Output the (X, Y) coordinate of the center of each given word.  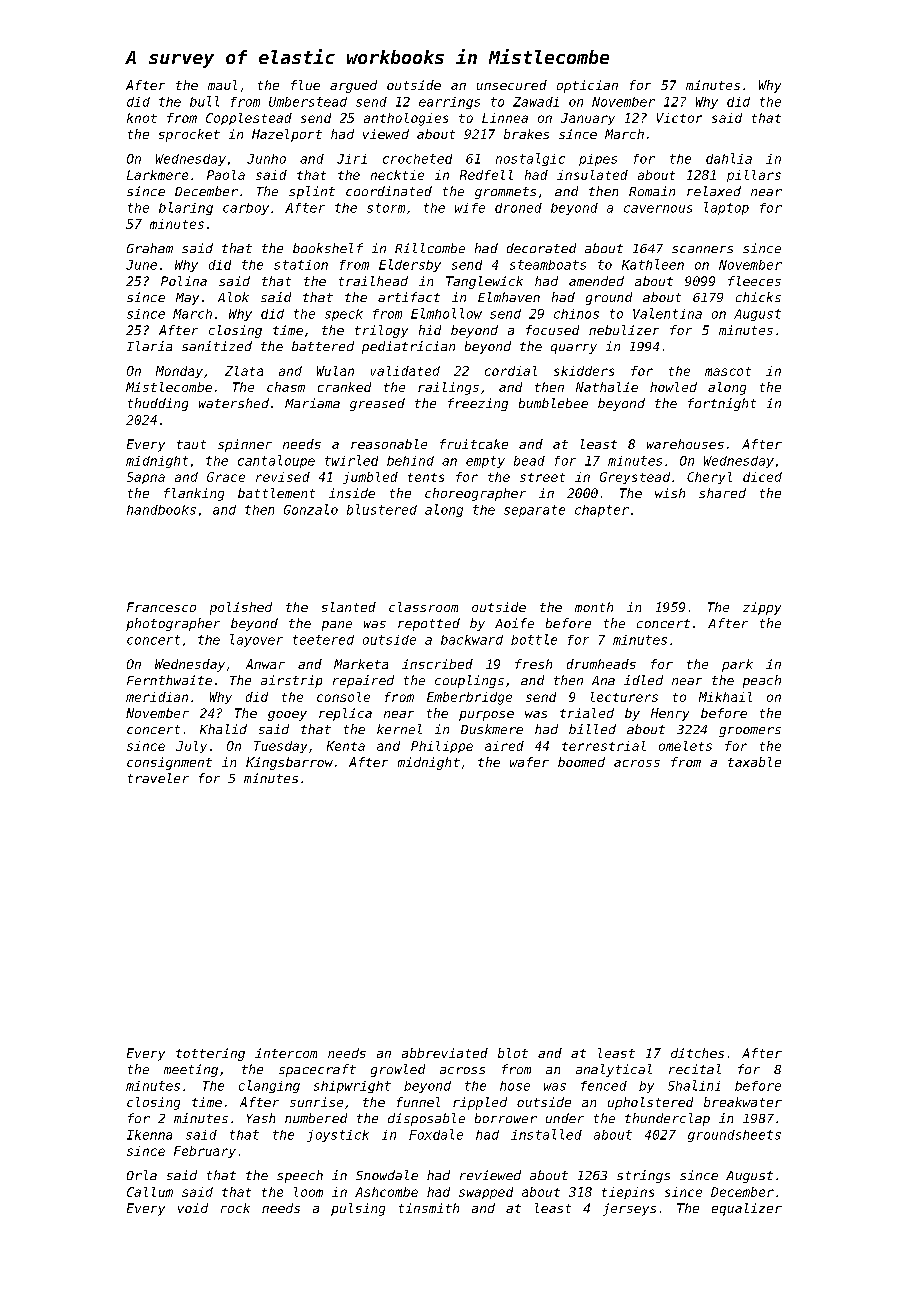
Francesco (161, 607)
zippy (762, 608)
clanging (269, 1086)
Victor (679, 118)
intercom (286, 1053)
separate (534, 511)
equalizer (747, 1209)
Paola (226, 175)
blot (513, 1053)
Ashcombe (386, 1192)
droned (518, 208)
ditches (697, 1053)
